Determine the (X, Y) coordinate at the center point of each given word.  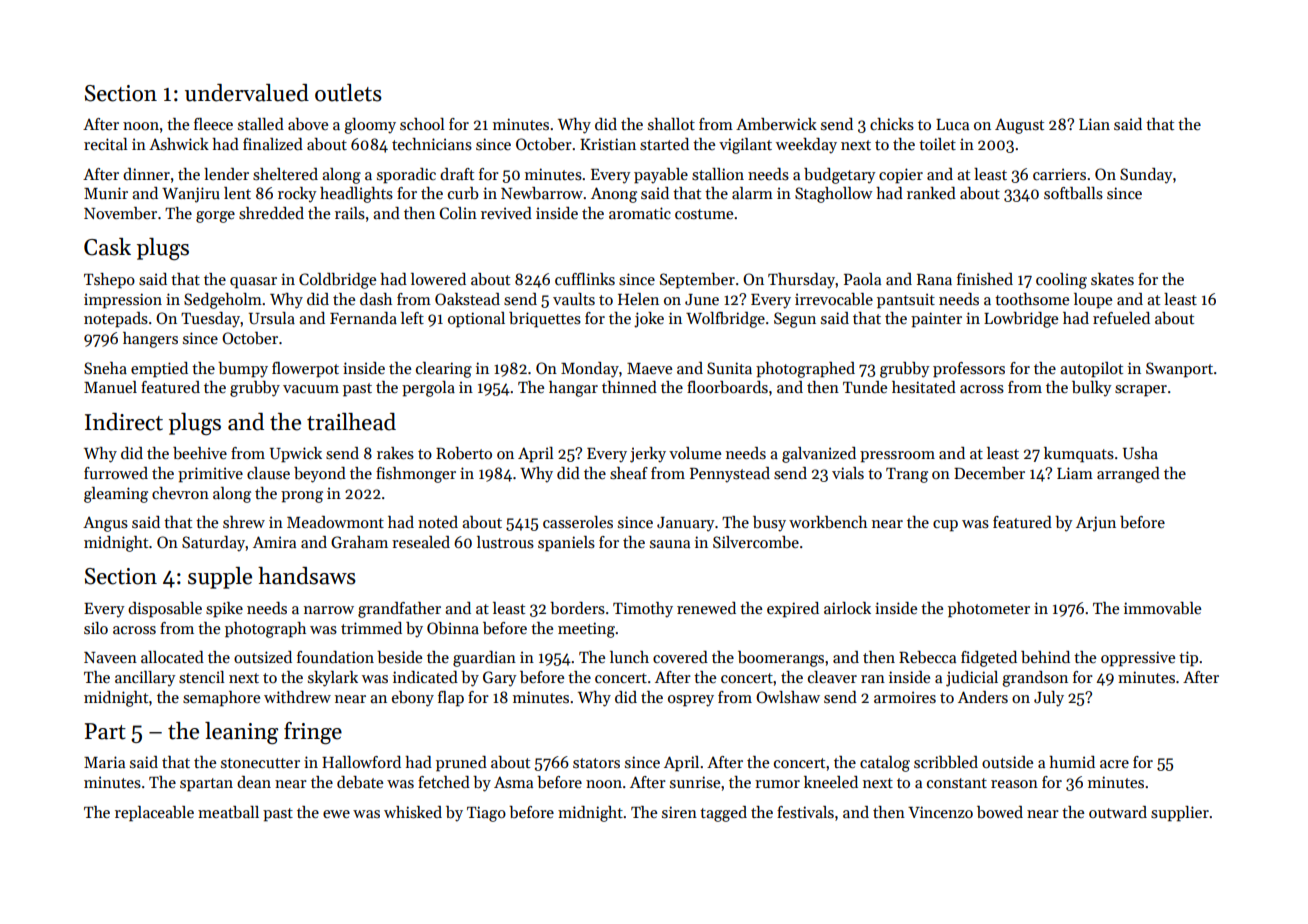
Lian (1094, 124)
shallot (671, 124)
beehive (200, 453)
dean (254, 782)
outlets (348, 93)
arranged (1128, 475)
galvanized (819, 455)
